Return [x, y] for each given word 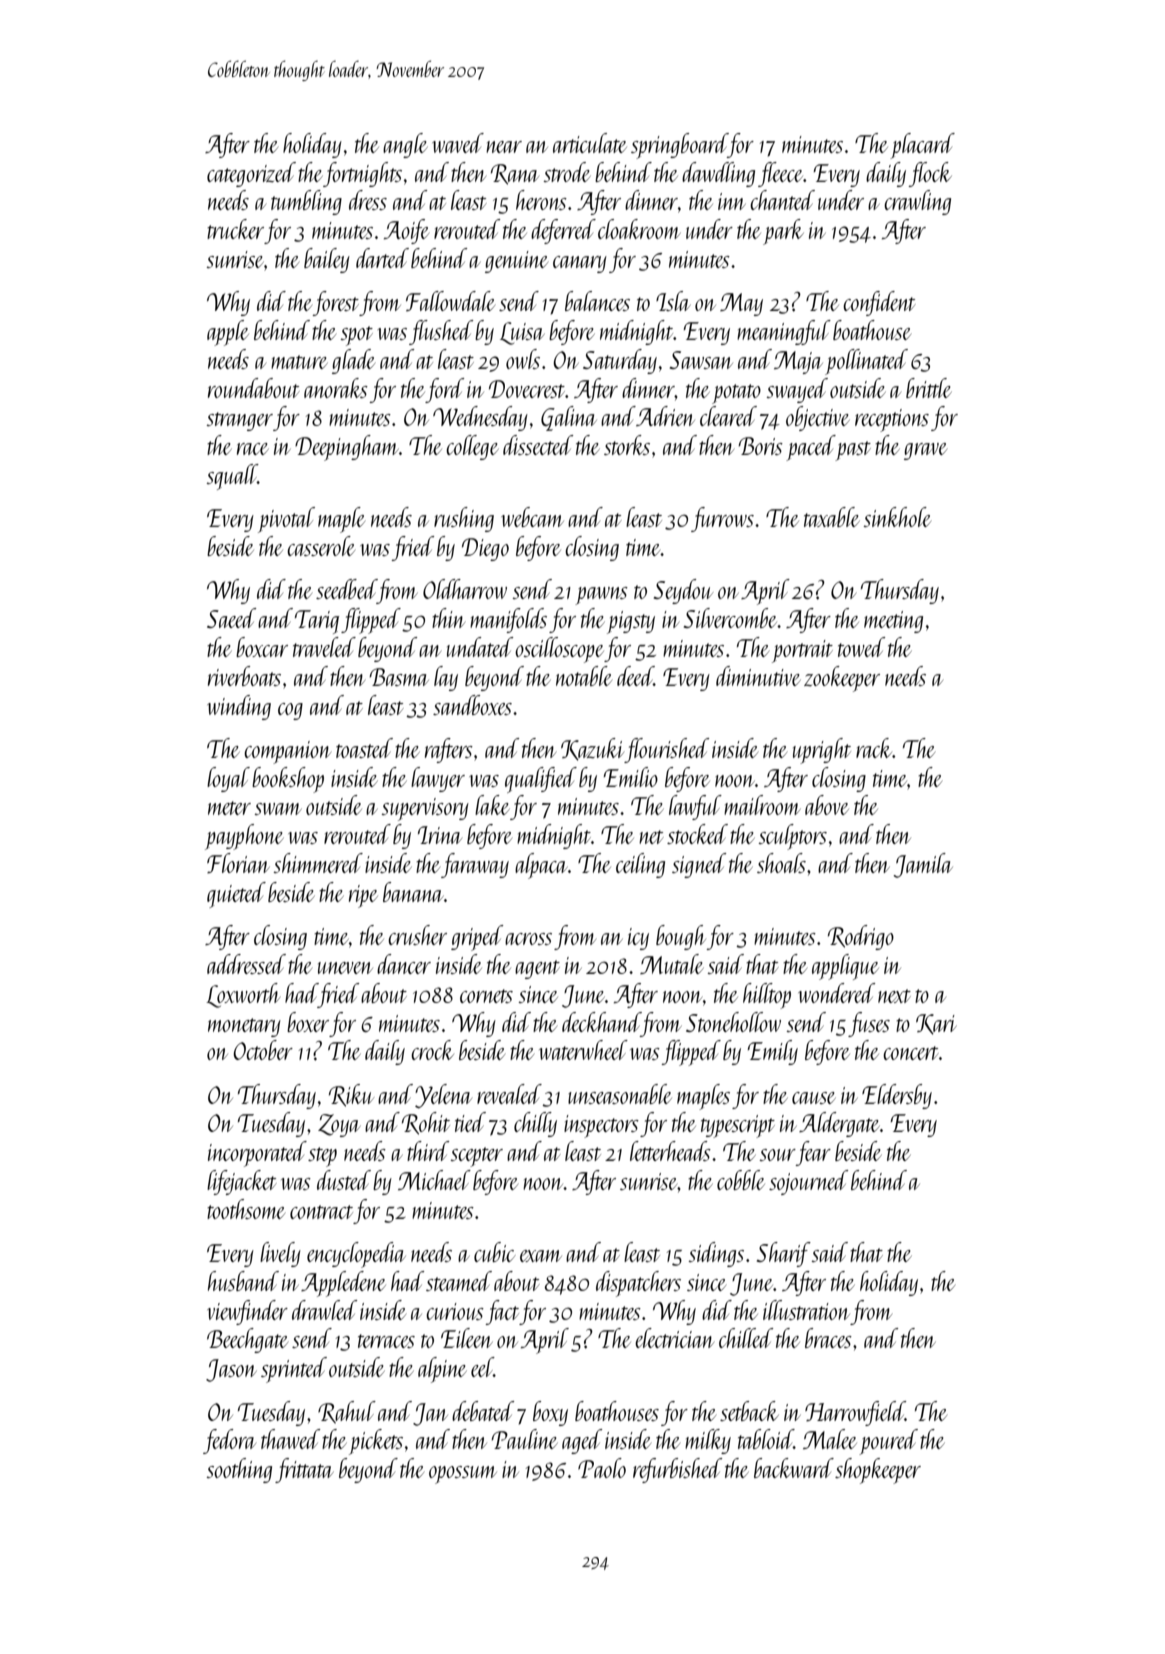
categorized [251, 174]
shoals [781, 863]
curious [455, 1311]
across [528, 939]
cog [290, 711]
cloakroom [639, 229]
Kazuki [593, 750]
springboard [679, 146]
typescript [738, 1126]
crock [432, 1050]
